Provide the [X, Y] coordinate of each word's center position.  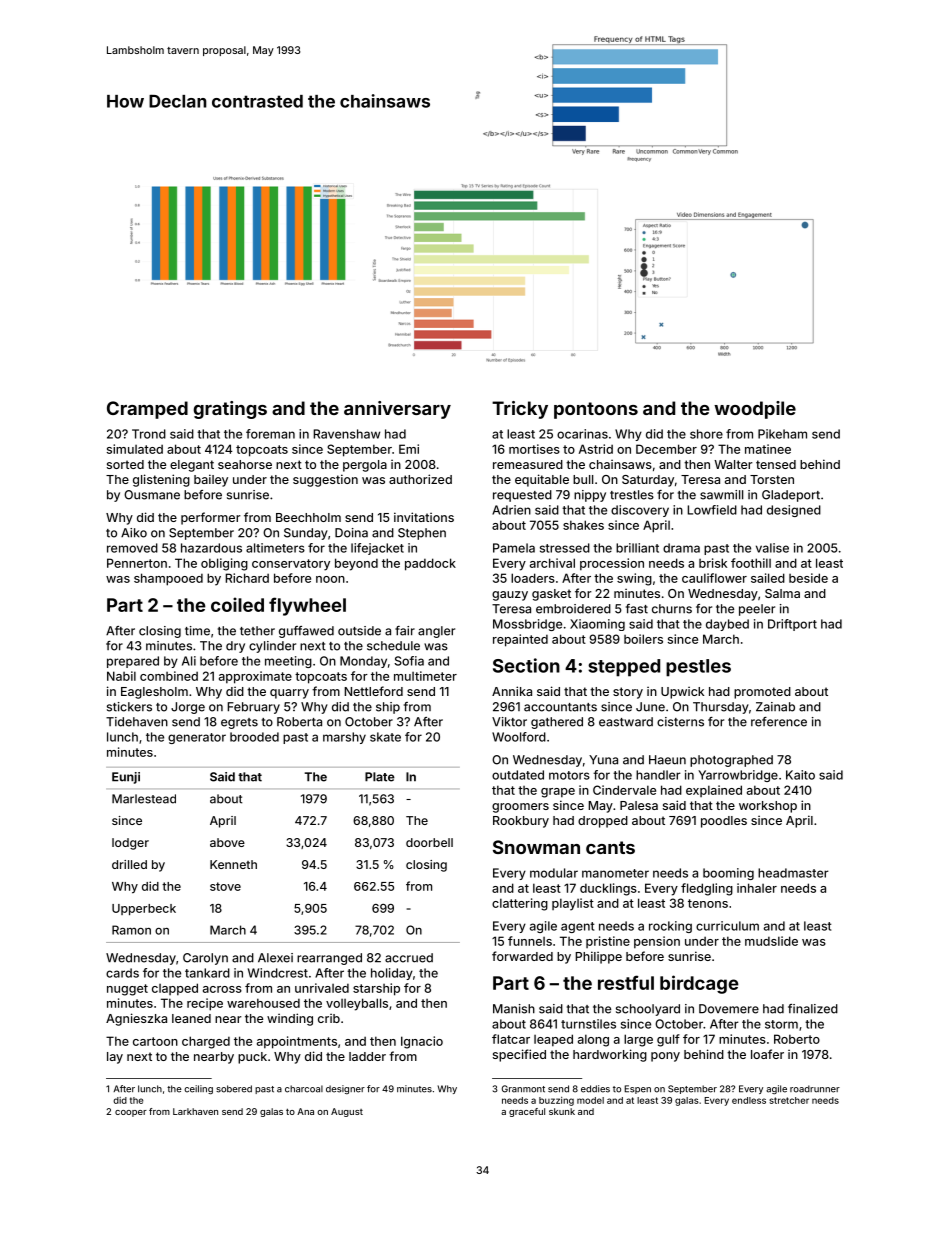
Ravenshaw [346, 434]
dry [235, 647]
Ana [305, 1111]
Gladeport [791, 496]
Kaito [800, 775]
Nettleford [373, 691]
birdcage [699, 984]
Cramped [147, 410]
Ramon [131, 930]
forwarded [522, 956]
